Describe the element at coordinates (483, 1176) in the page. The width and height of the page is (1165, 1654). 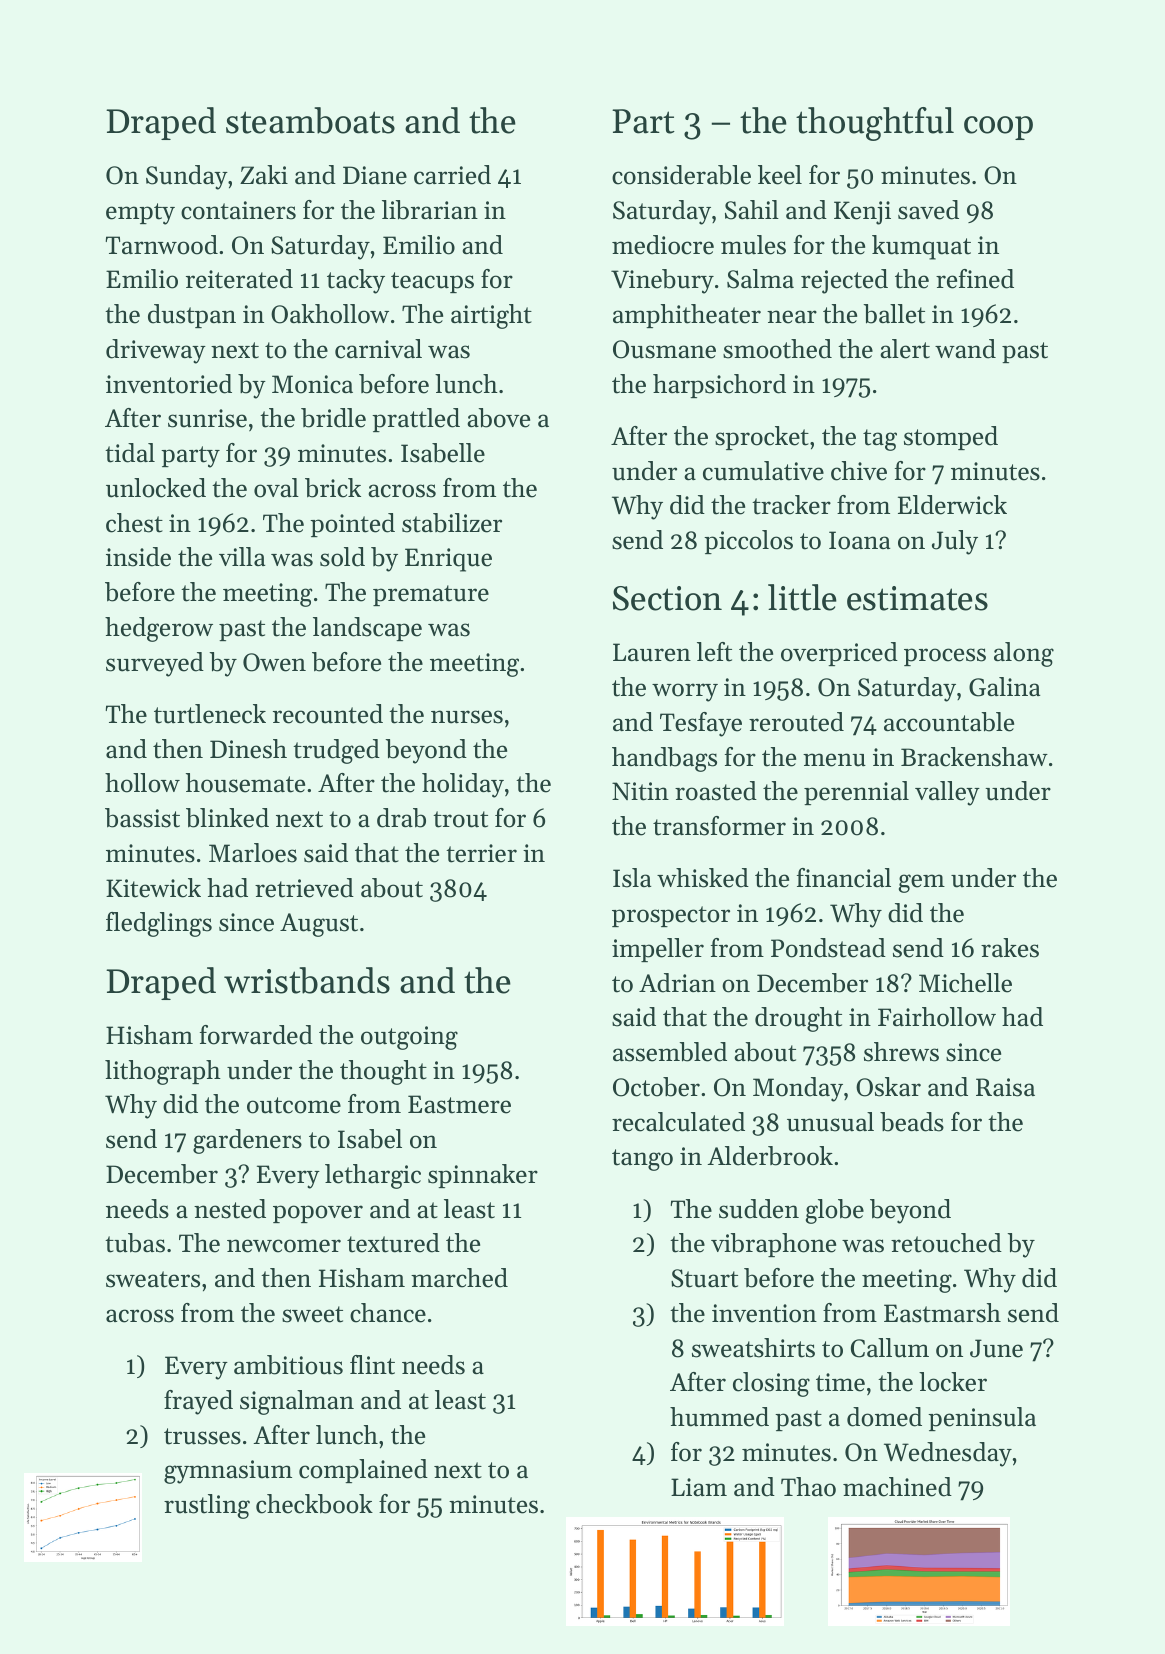
I see `spinnaker` at that location.
